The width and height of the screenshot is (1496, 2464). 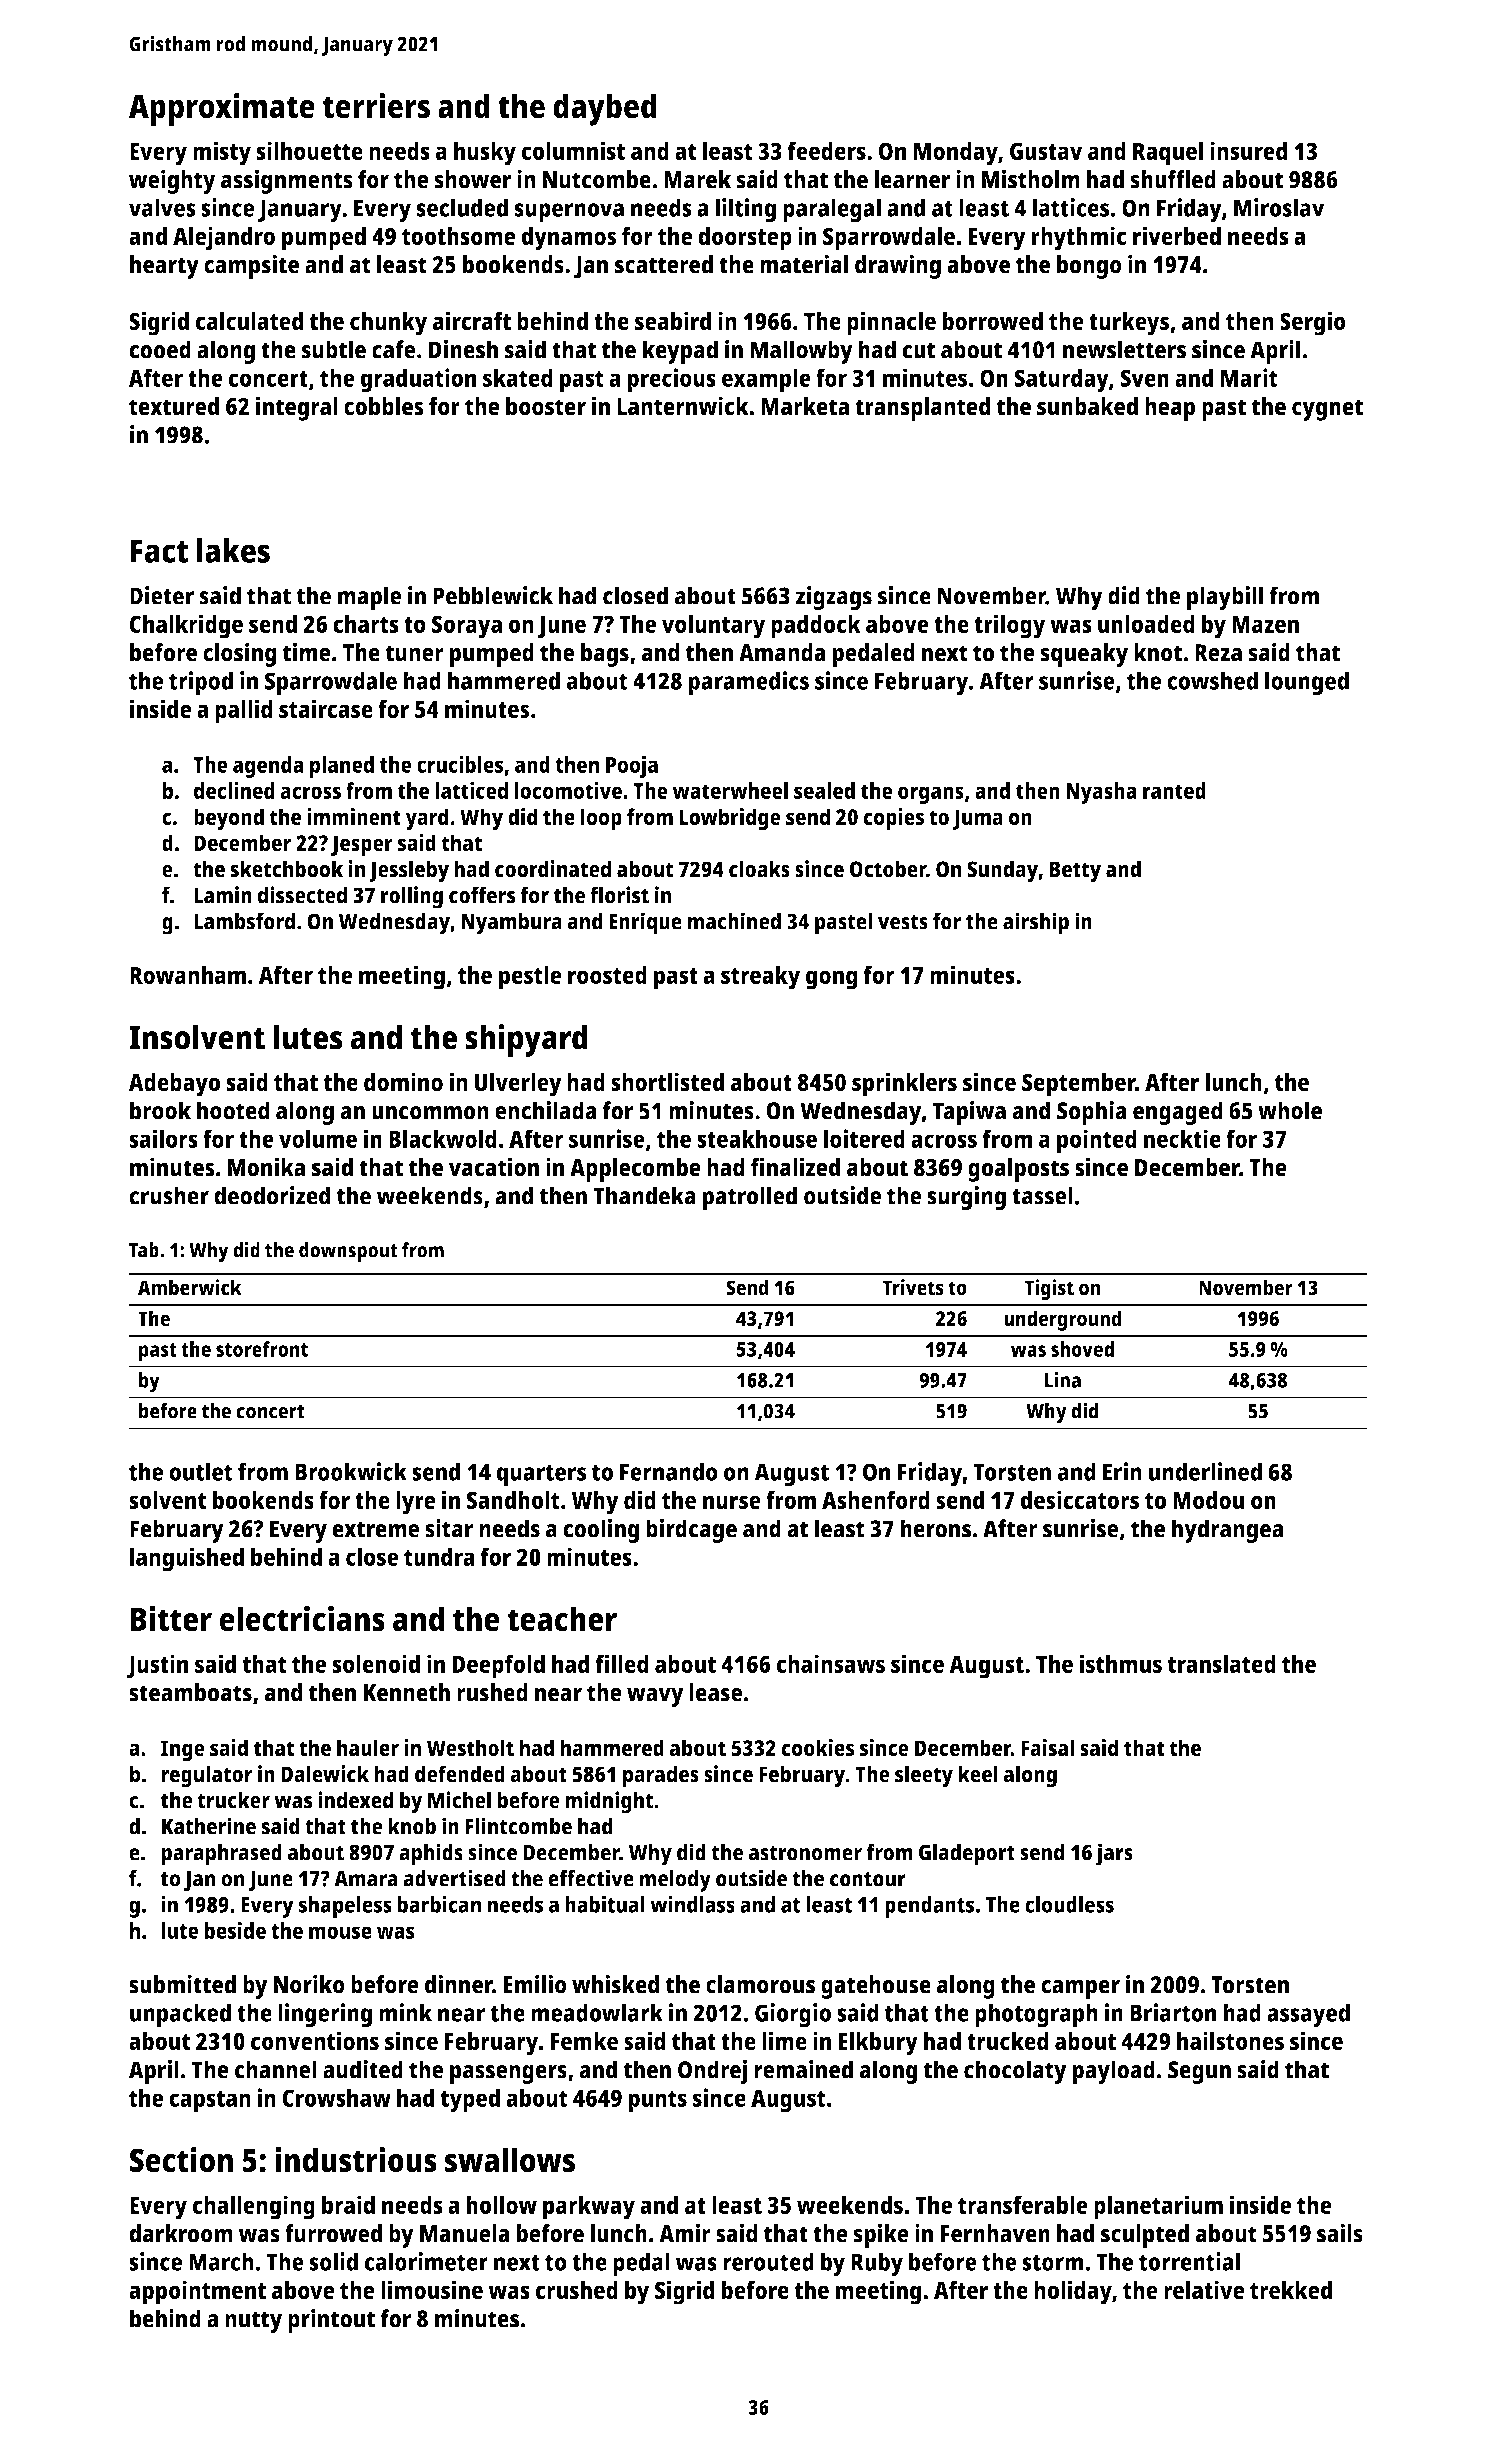 I want to click on Raquel, so click(x=1168, y=154).
